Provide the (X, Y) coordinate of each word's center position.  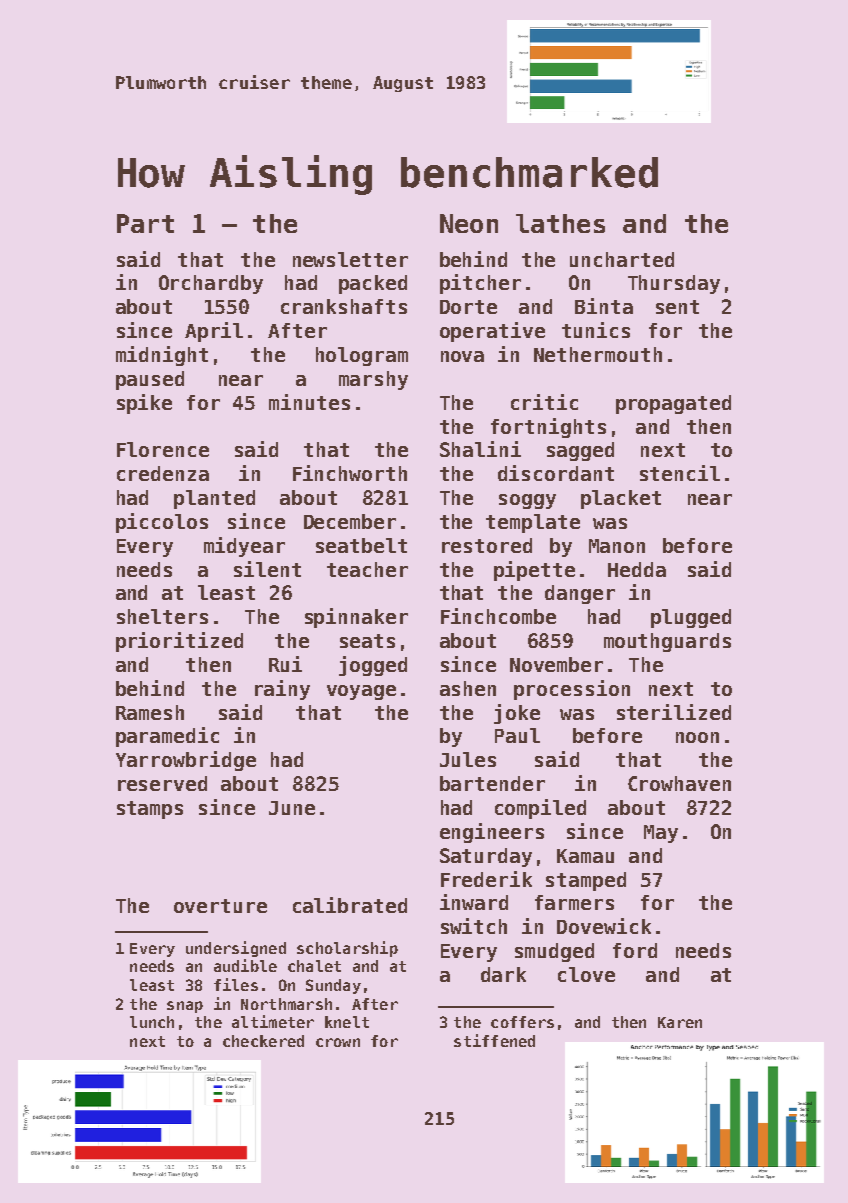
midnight (162, 356)
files (236, 984)
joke (517, 714)
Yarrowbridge (186, 761)
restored (487, 545)
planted (214, 499)
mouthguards (667, 642)
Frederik (486, 879)
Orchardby (211, 284)
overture (220, 906)
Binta (604, 306)
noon (697, 737)
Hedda (637, 569)
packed (373, 284)
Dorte (468, 307)
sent (677, 307)
